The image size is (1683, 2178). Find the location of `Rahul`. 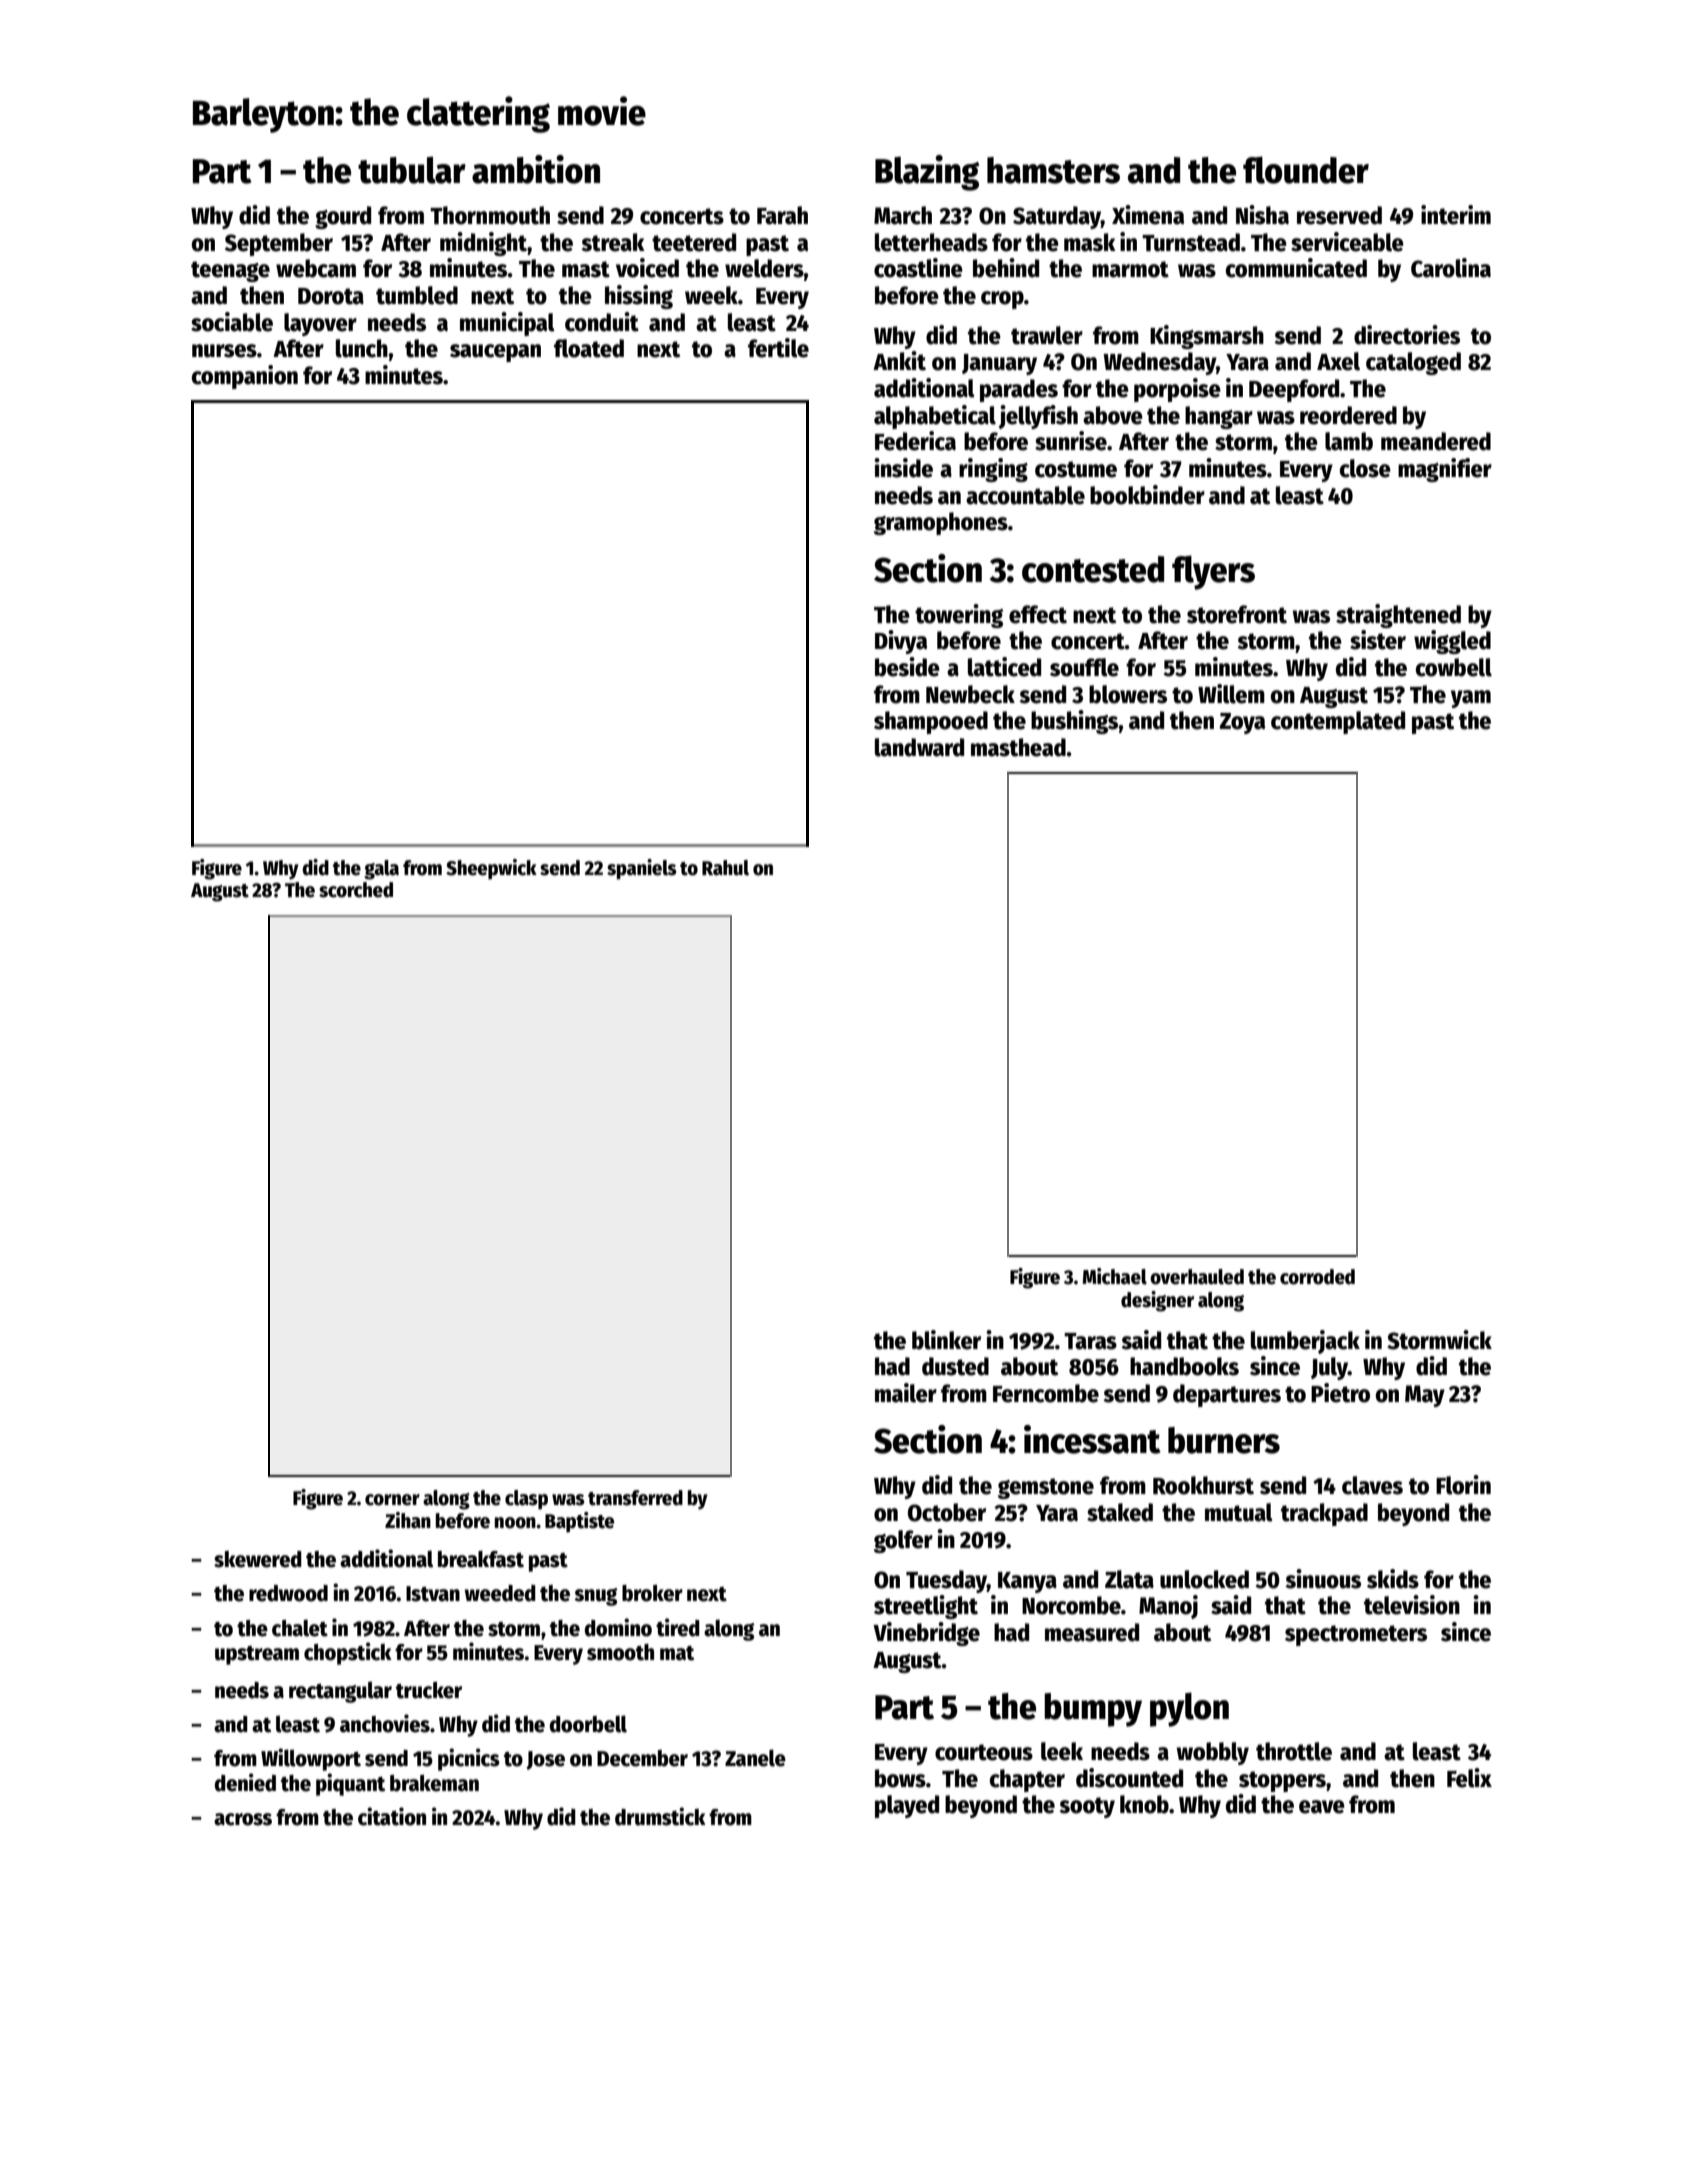

Rahul is located at coordinates (725, 868).
